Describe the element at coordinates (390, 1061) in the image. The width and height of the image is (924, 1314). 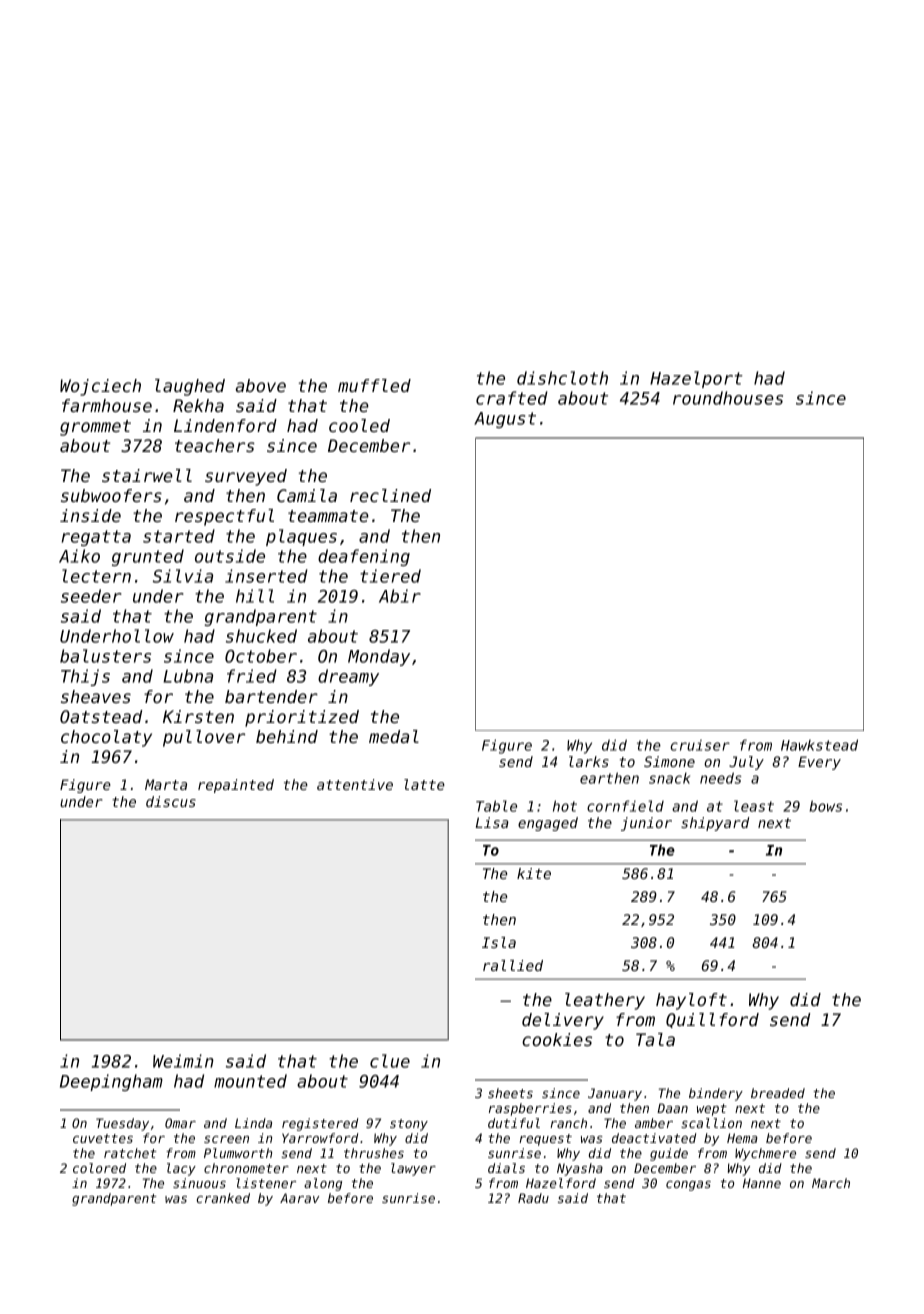
I see `clue` at that location.
